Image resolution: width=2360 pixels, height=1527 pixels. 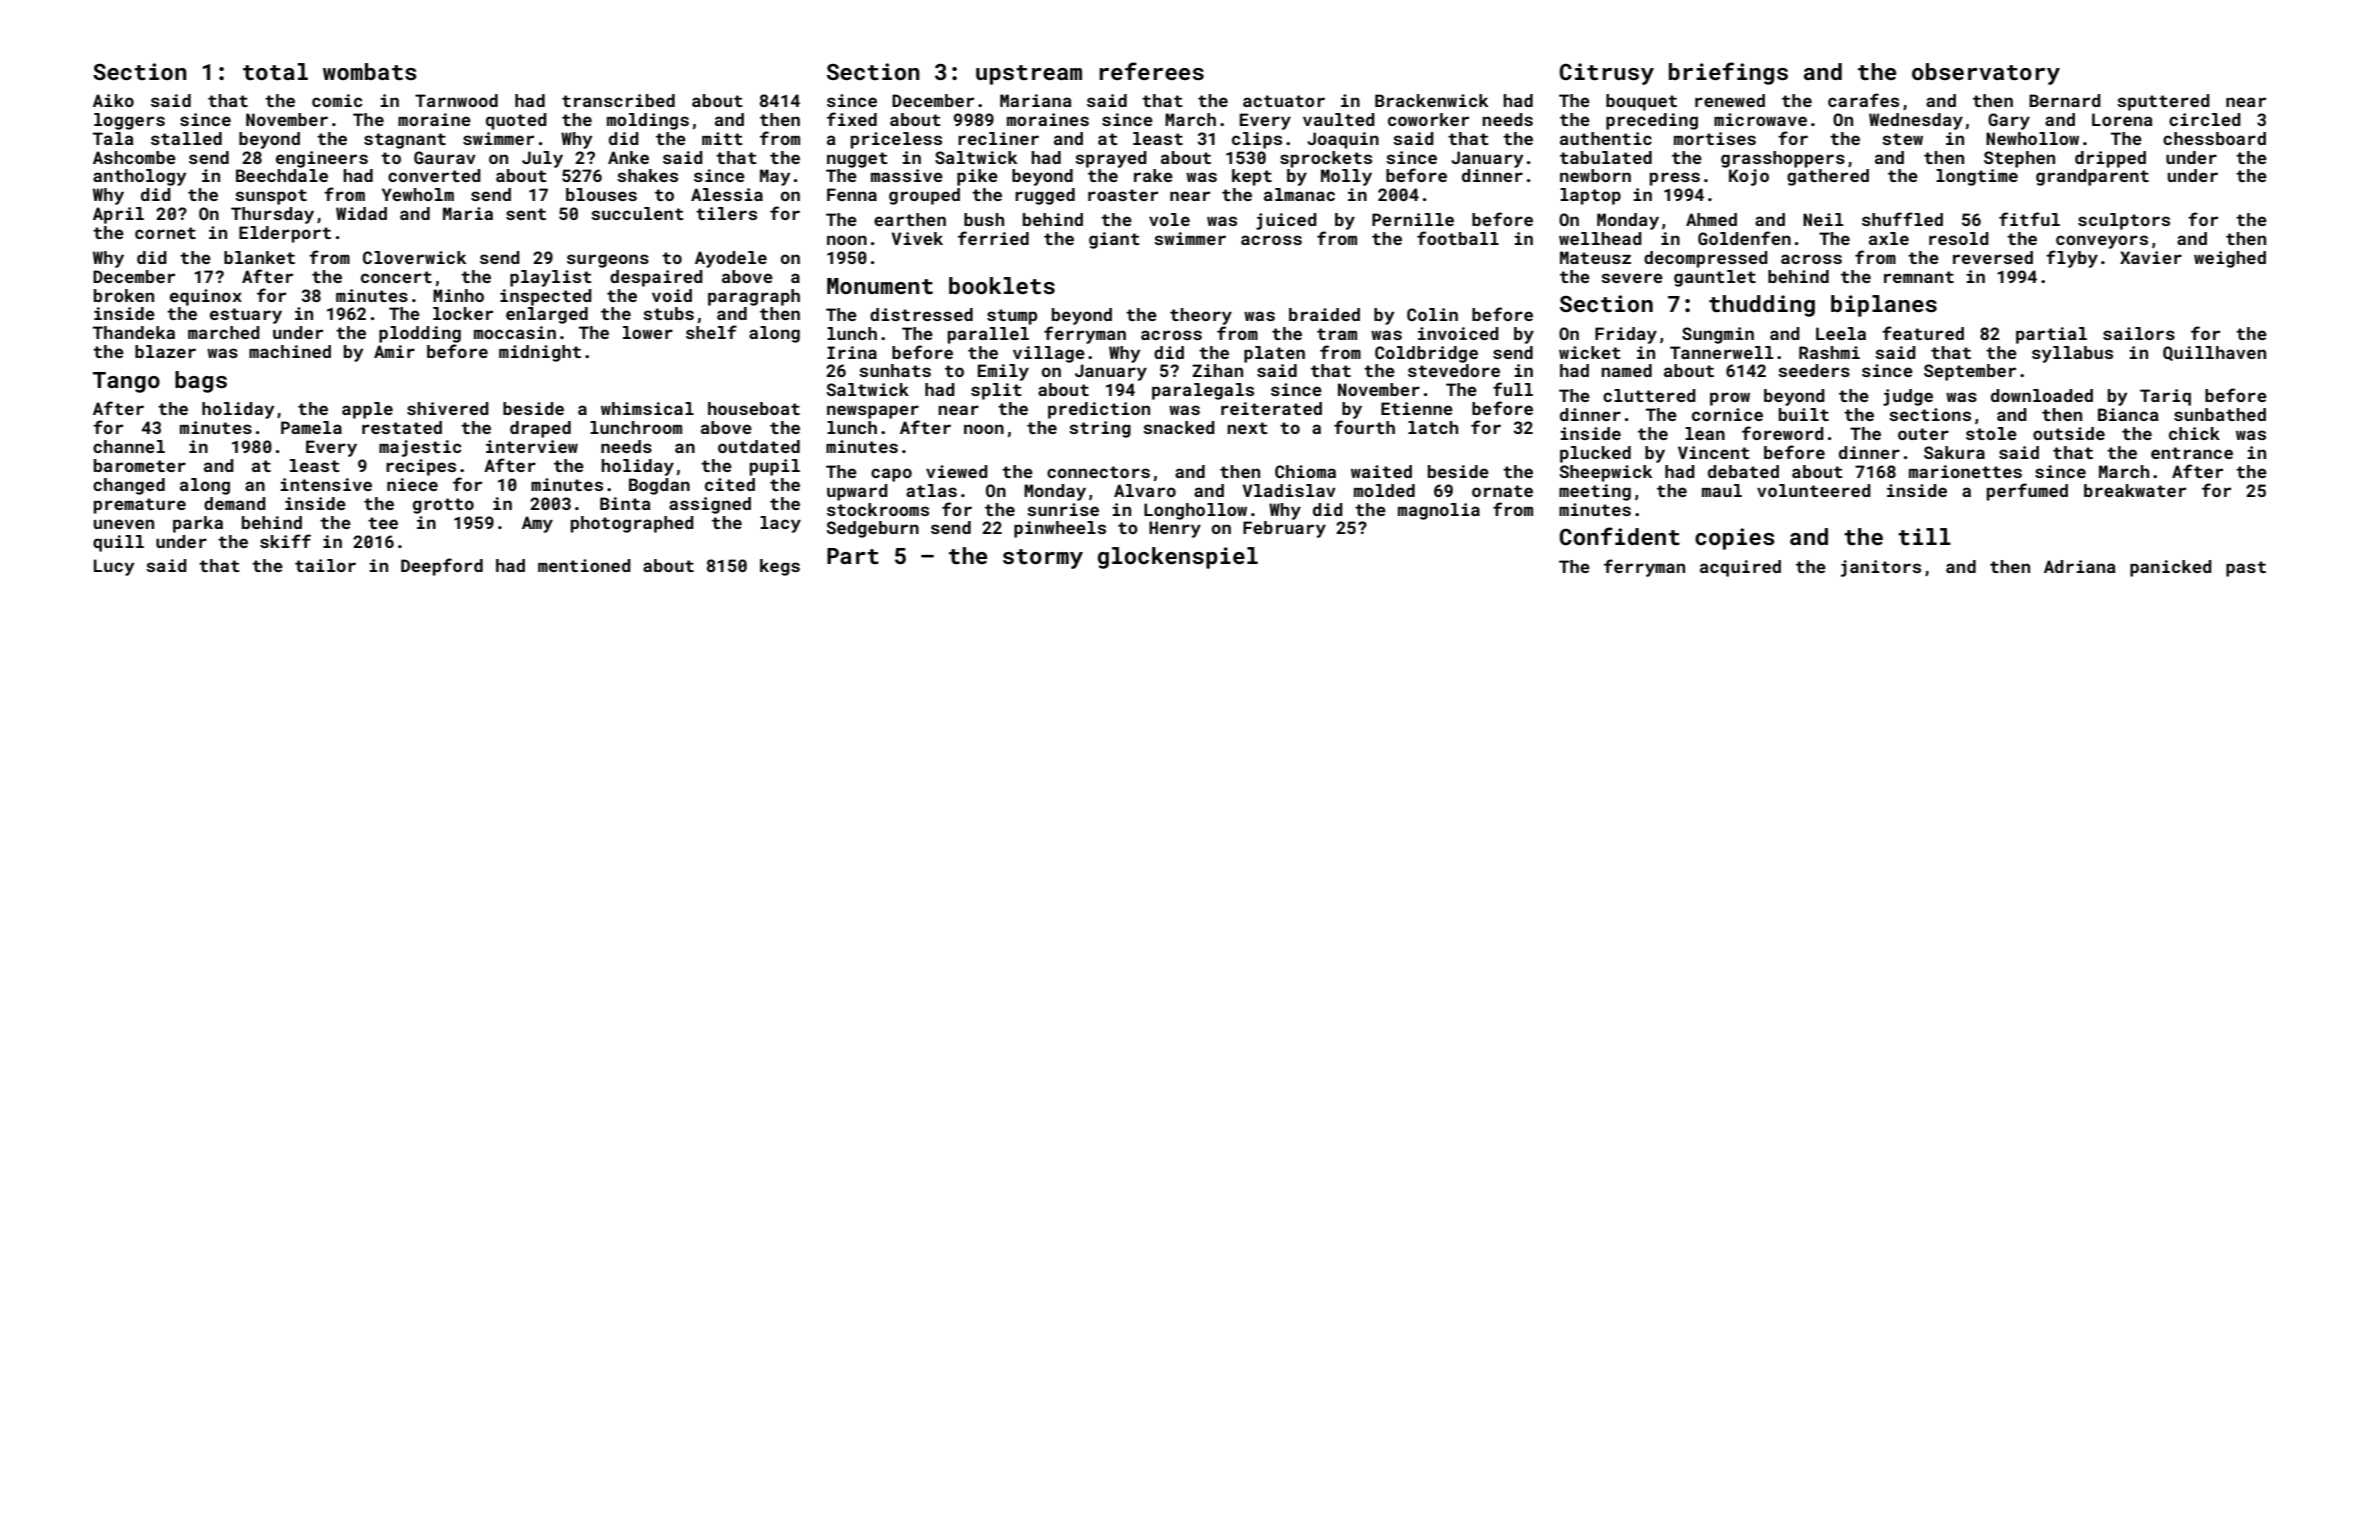 What do you see at coordinates (2246, 569) in the page?
I see `past` at bounding box center [2246, 569].
